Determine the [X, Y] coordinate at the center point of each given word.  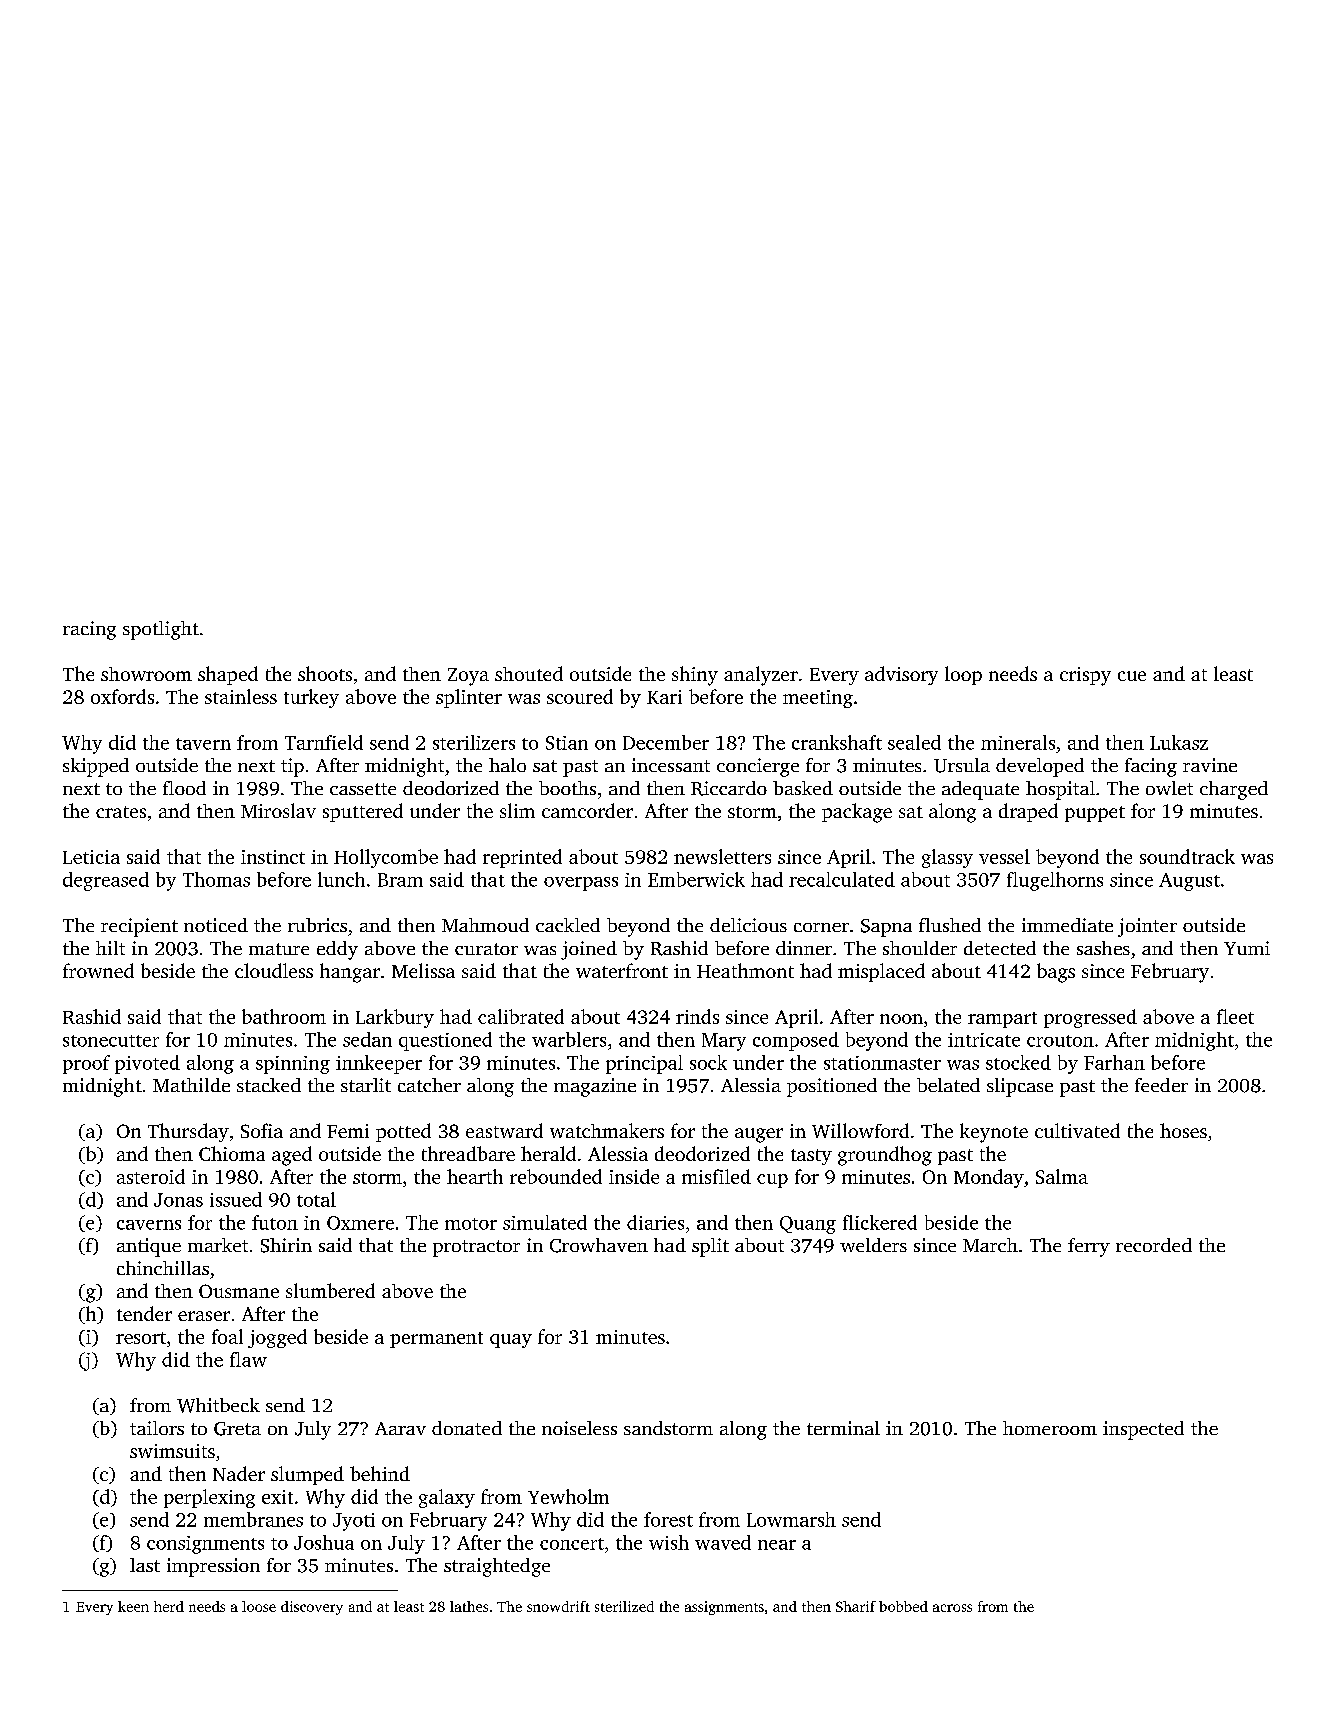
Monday [989, 1178]
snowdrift [558, 1606]
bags [1056, 973]
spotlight [161, 630]
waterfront [622, 970]
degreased [106, 881]
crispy [1085, 676]
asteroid [151, 1176]
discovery [312, 1608]
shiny [695, 676]
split [710, 1247]
